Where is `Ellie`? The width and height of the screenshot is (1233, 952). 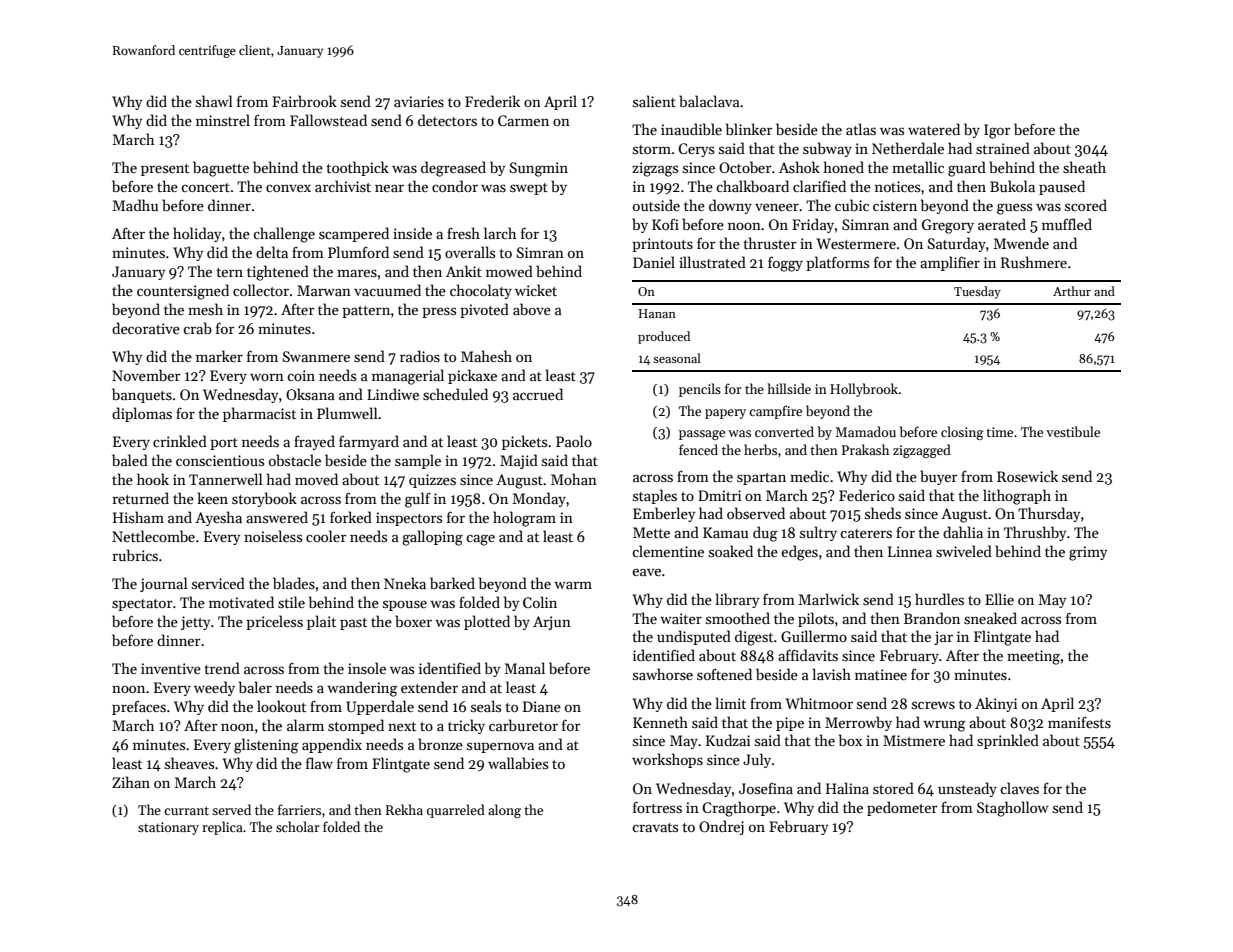
Ellie is located at coordinates (999, 599).
